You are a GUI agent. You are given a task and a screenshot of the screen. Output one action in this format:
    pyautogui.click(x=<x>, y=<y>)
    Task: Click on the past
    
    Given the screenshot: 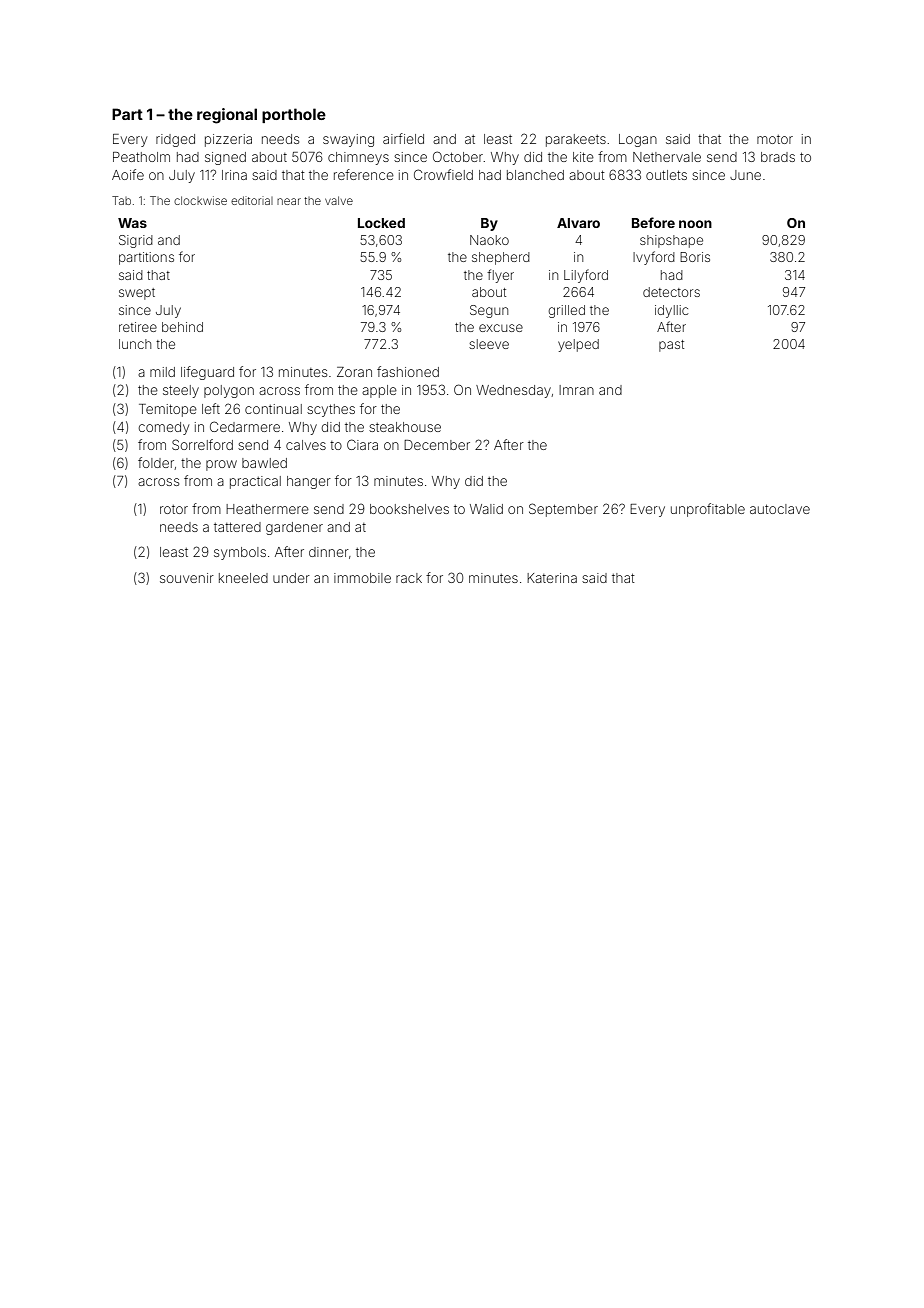 What is the action you would take?
    pyautogui.click(x=671, y=346)
